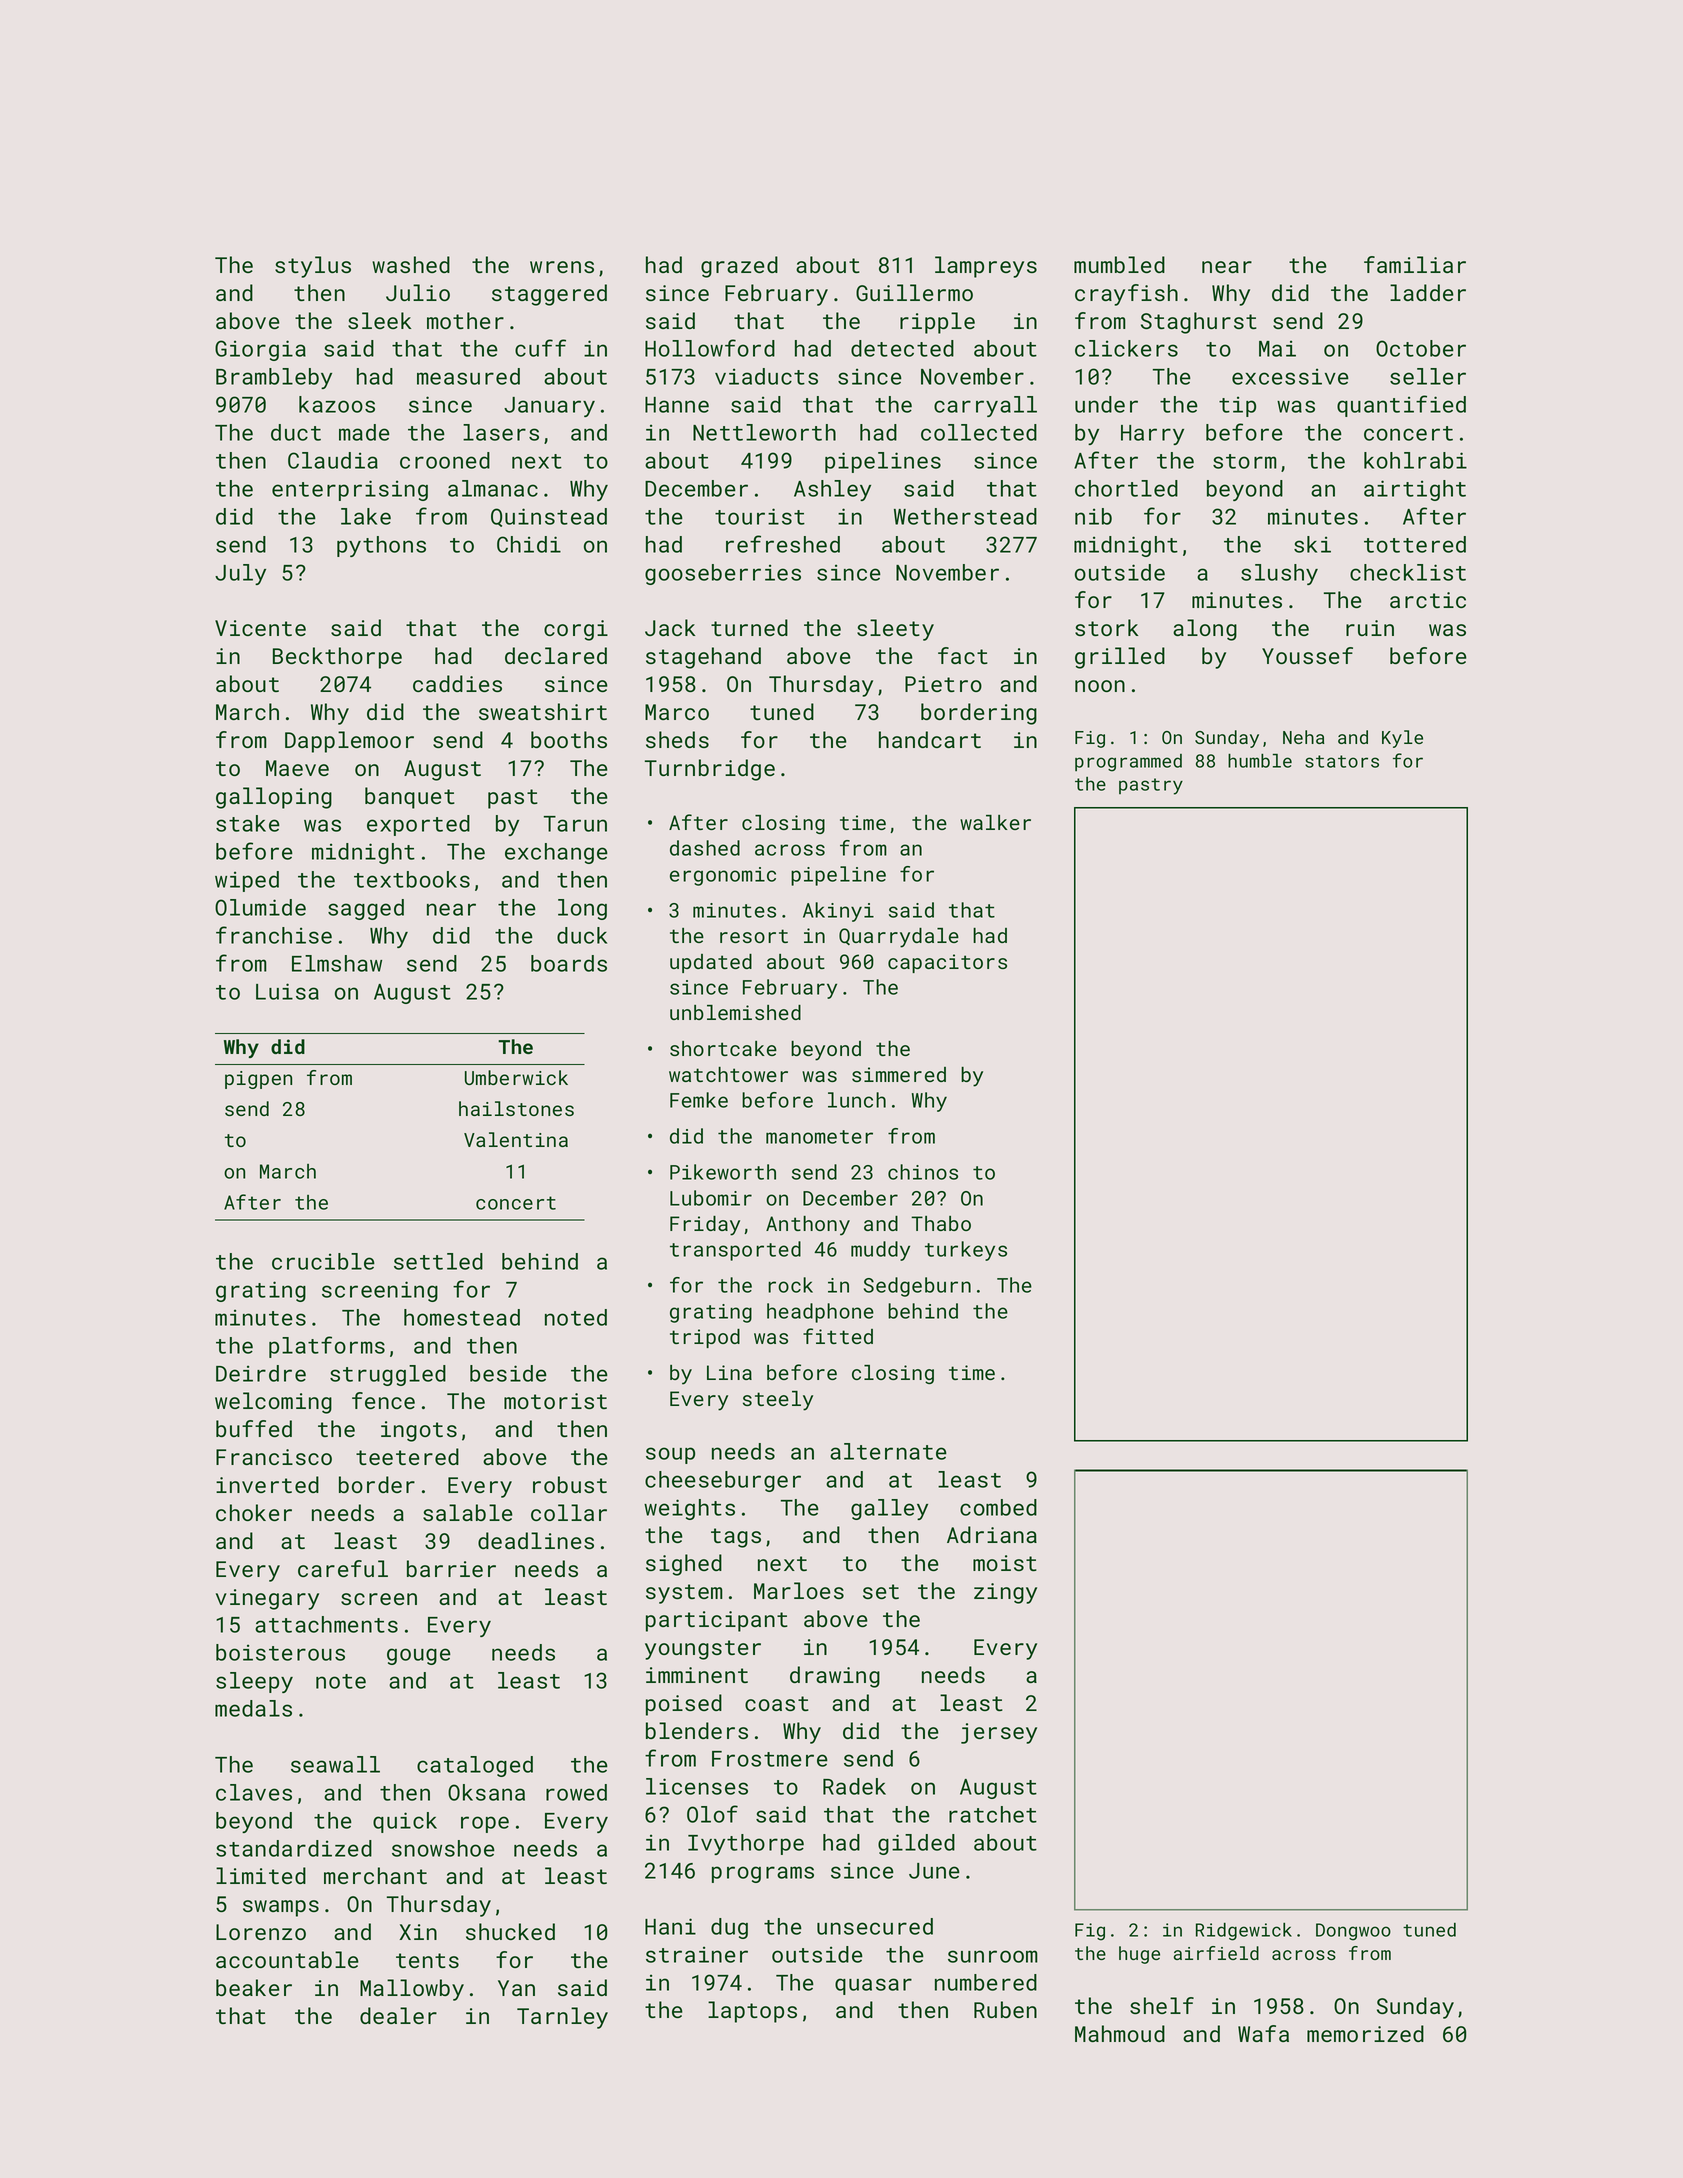  Describe the element at coordinates (381, 546) in the document. I see `pythons` at that location.
